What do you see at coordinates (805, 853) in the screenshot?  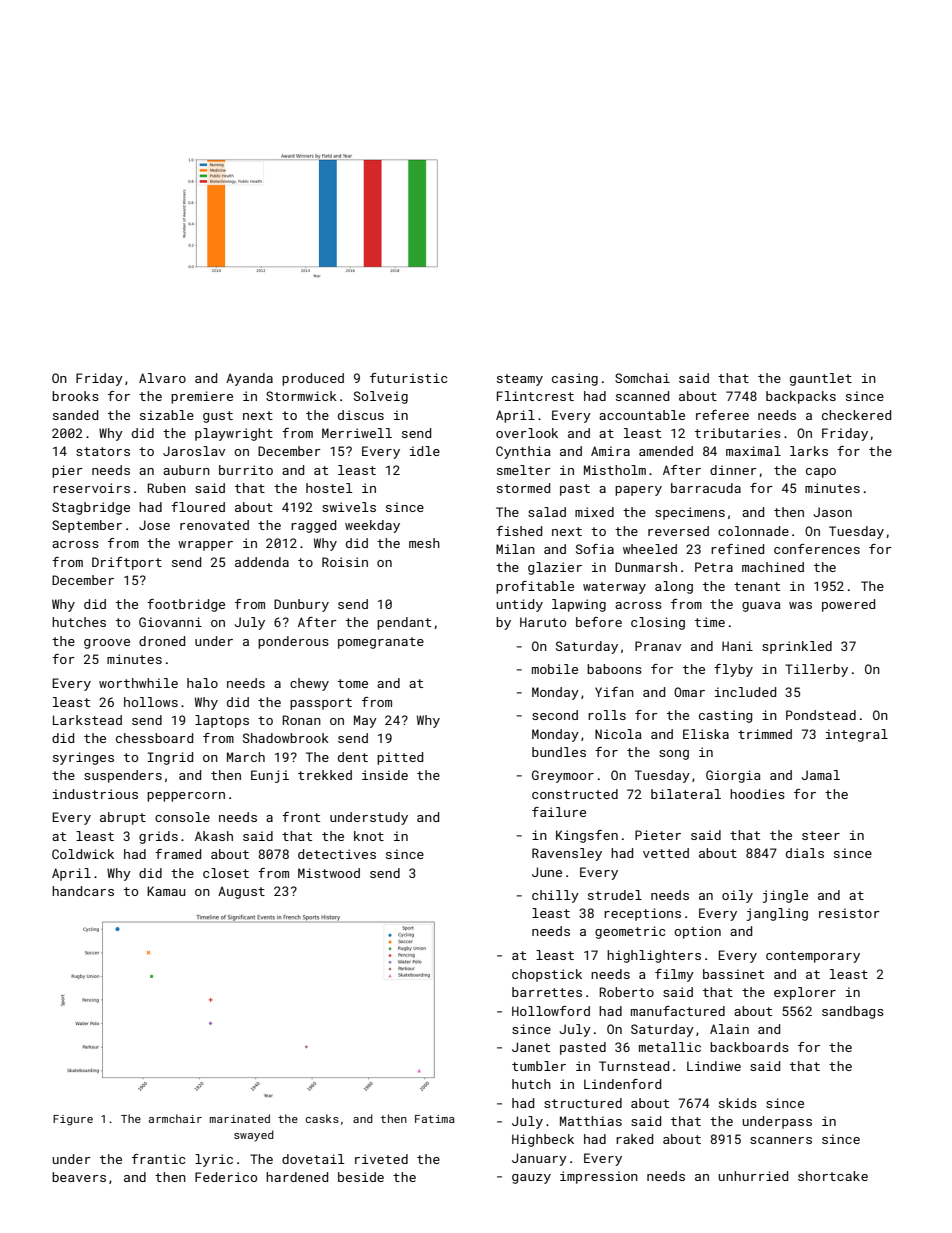 I see `dials` at bounding box center [805, 853].
